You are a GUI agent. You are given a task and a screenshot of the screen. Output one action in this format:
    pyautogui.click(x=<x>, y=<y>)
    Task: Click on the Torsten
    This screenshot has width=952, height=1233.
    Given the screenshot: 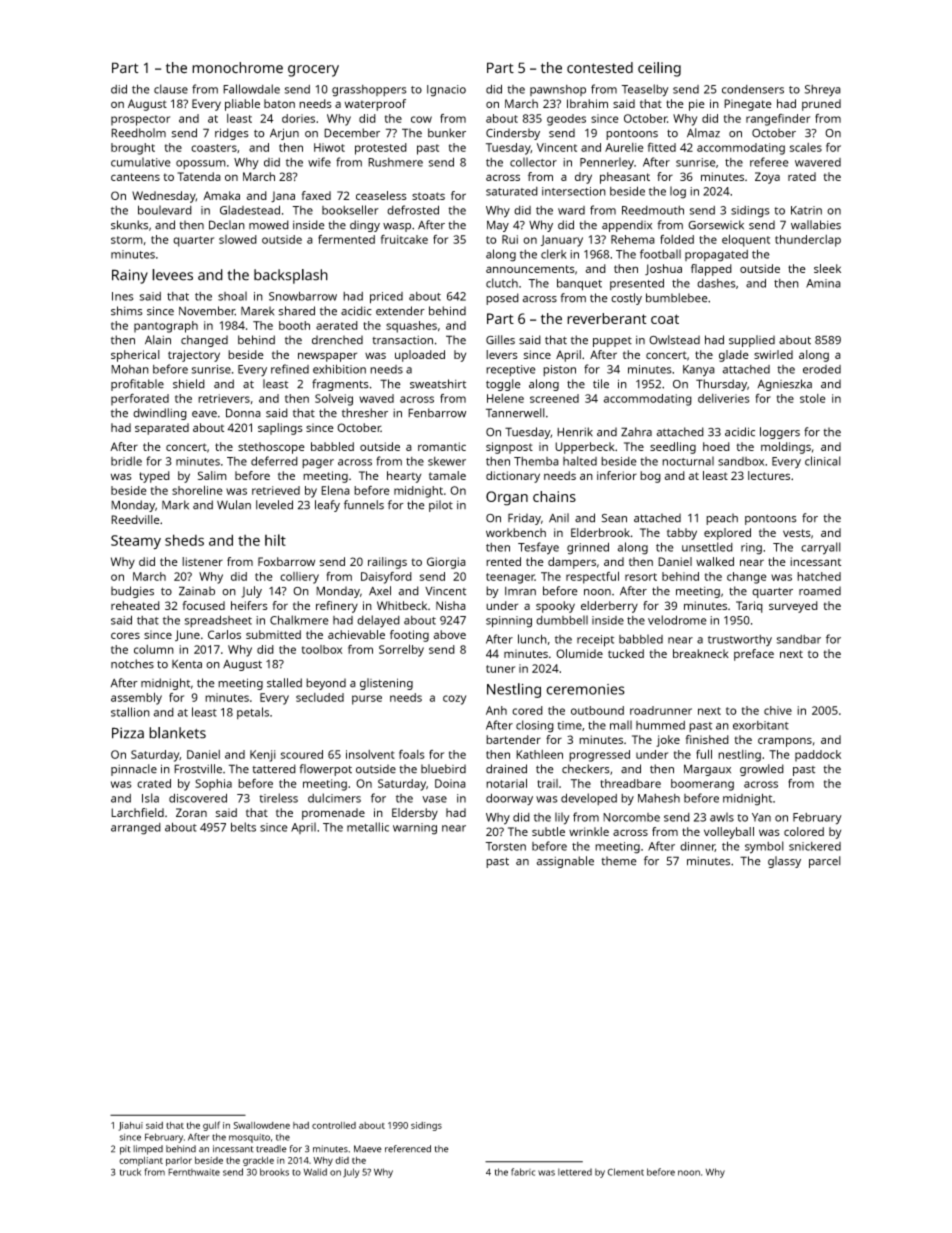 What is the action you would take?
    pyautogui.click(x=505, y=846)
